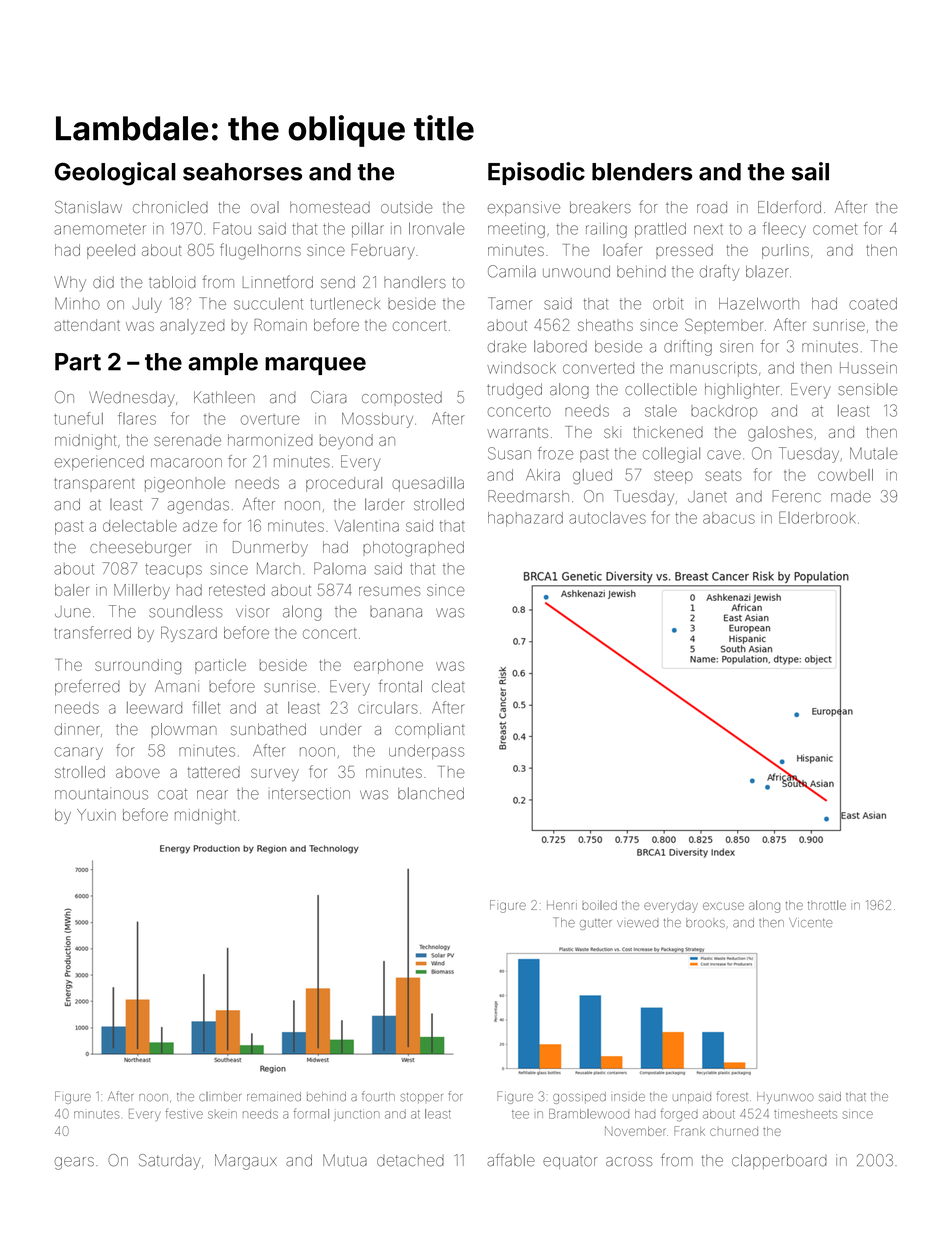 The height and width of the document is (1233, 952). Describe the element at coordinates (200, 526) in the document. I see `adze` at that location.
